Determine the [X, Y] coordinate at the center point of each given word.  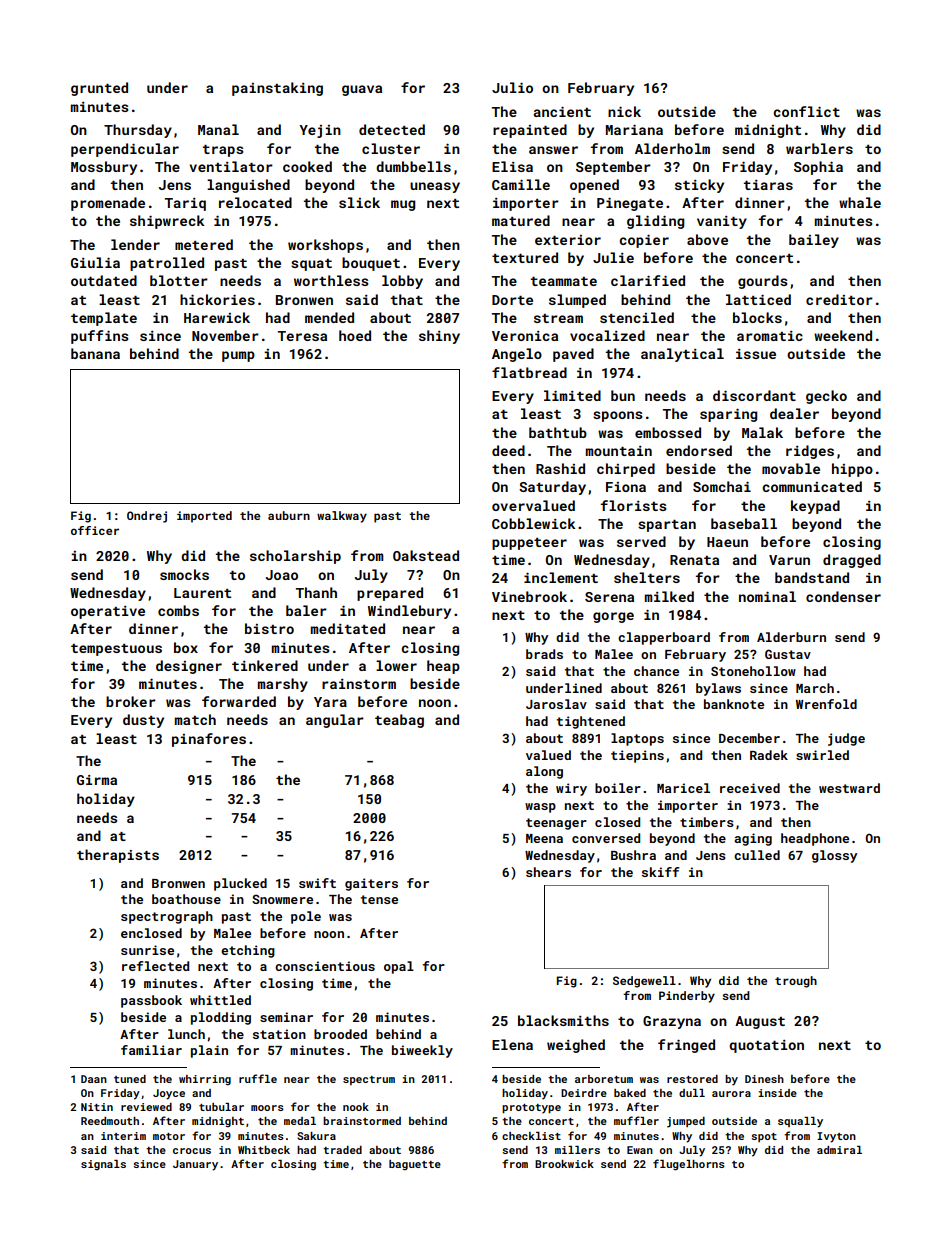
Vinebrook [529, 596]
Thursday [138, 131]
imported [204, 517]
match [195, 719]
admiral [839, 1150]
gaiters [371, 884]
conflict [806, 111]
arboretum [604, 1079]
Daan [94, 1079]
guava [362, 90]
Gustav [788, 654]
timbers [707, 822]
